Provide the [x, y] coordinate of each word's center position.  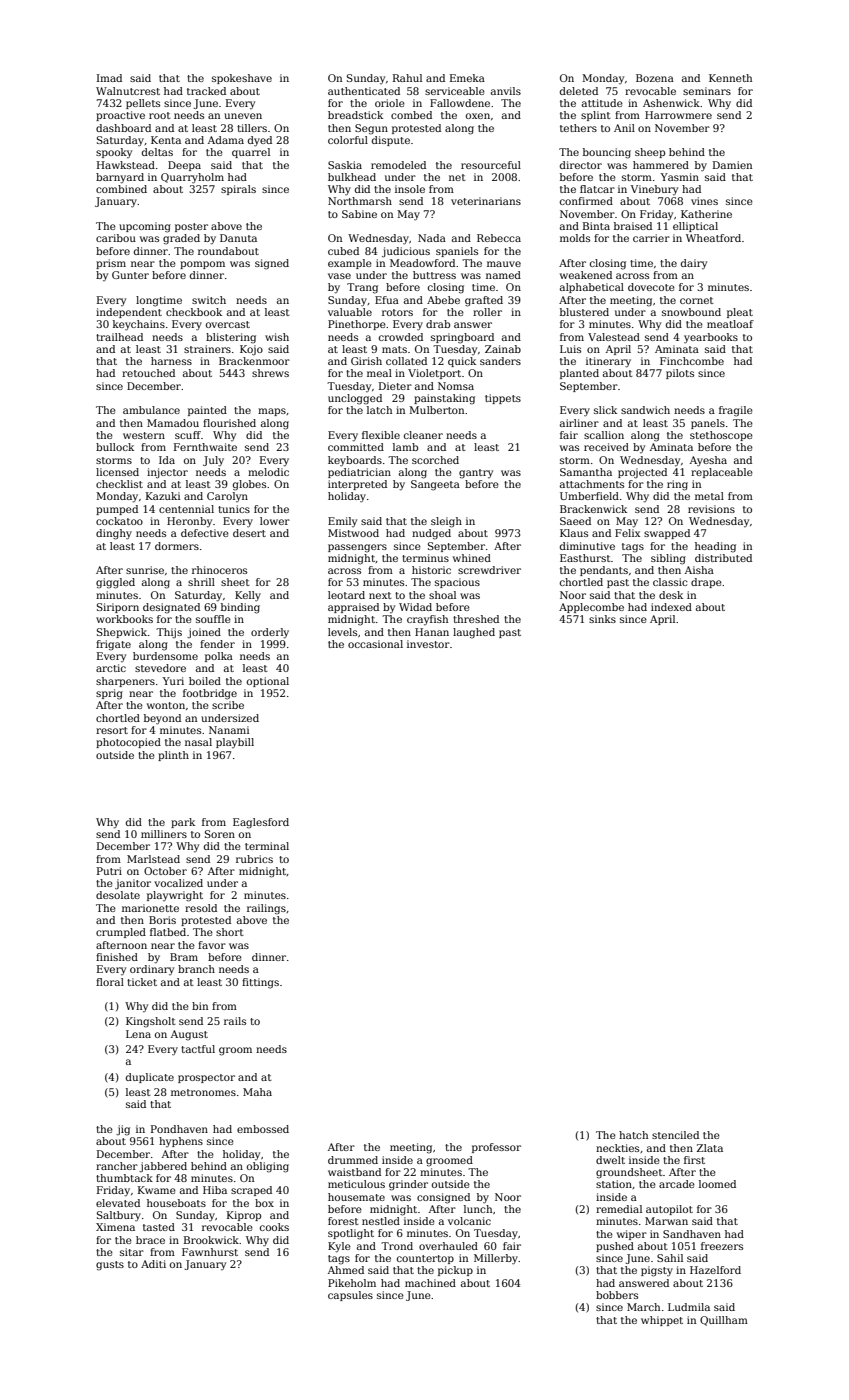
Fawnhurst [210, 1252]
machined [430, 1283]
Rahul [407, 78]
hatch [633, 1135]
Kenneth [730, 78]
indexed [671, 607]
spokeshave [242, 79]
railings [266, 909]
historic [431, 570]
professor [496, 1148]
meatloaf [730, 324]
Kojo [251, 350]
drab [438, 324]
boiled [205, 681]
